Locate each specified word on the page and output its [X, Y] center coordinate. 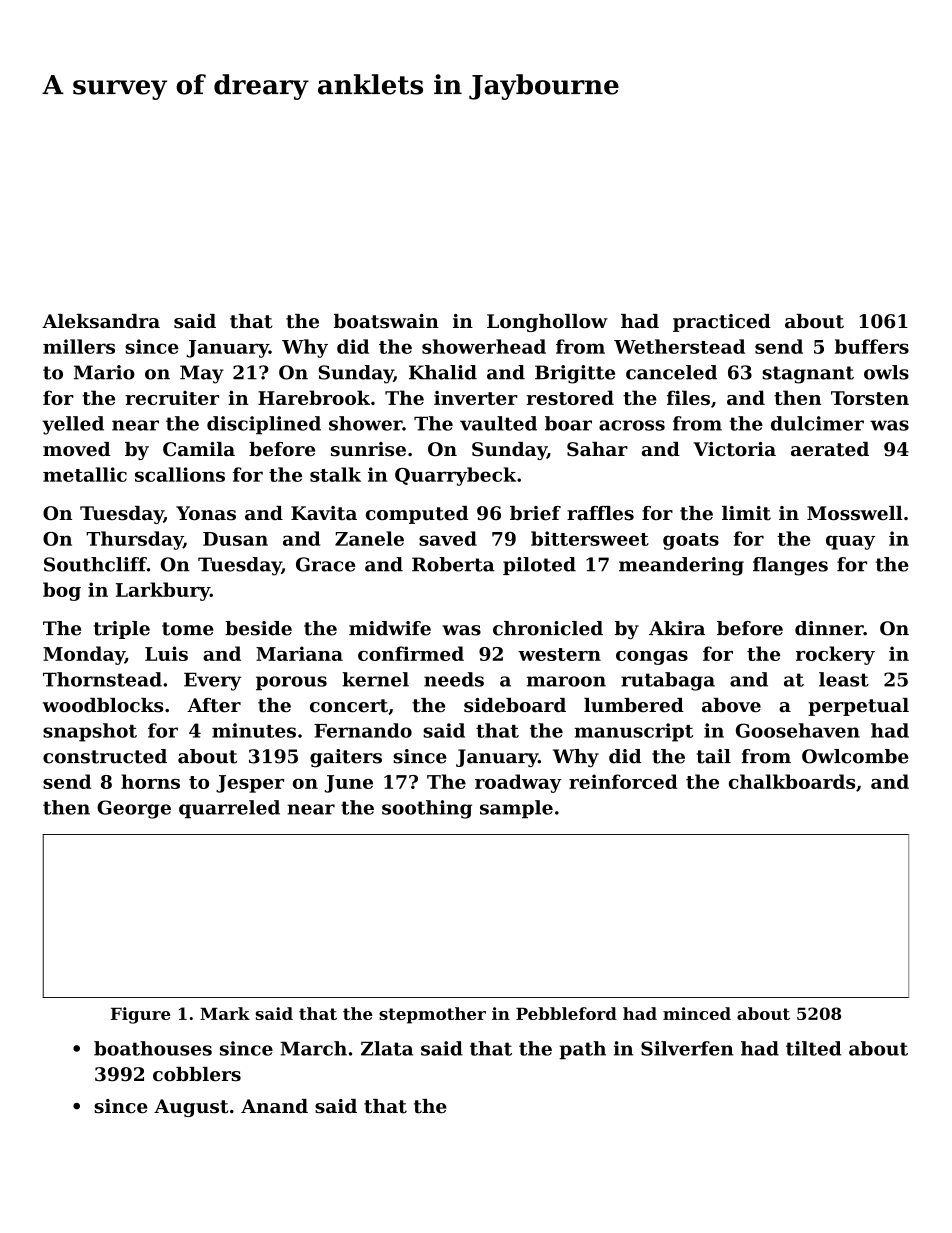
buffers [872, 346]
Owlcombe [855, 756]
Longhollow [547, 323]
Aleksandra [101, 321]
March [313, 1048]
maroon [566, 681]
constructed [105, 756]
